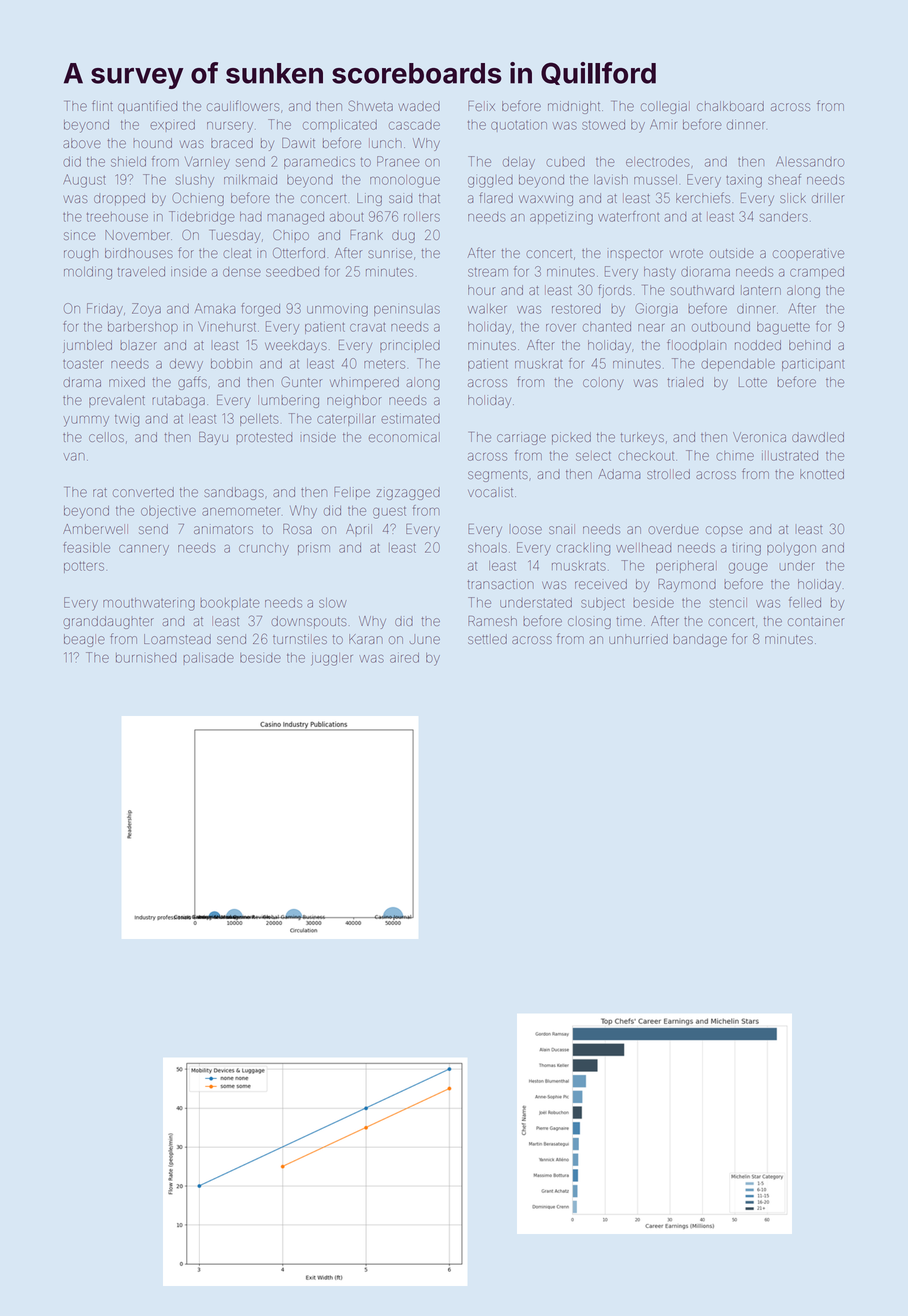  What do you see at coordinates (215, 308) in the page?
I see `Amaka` at bounding box center [215, 308].
